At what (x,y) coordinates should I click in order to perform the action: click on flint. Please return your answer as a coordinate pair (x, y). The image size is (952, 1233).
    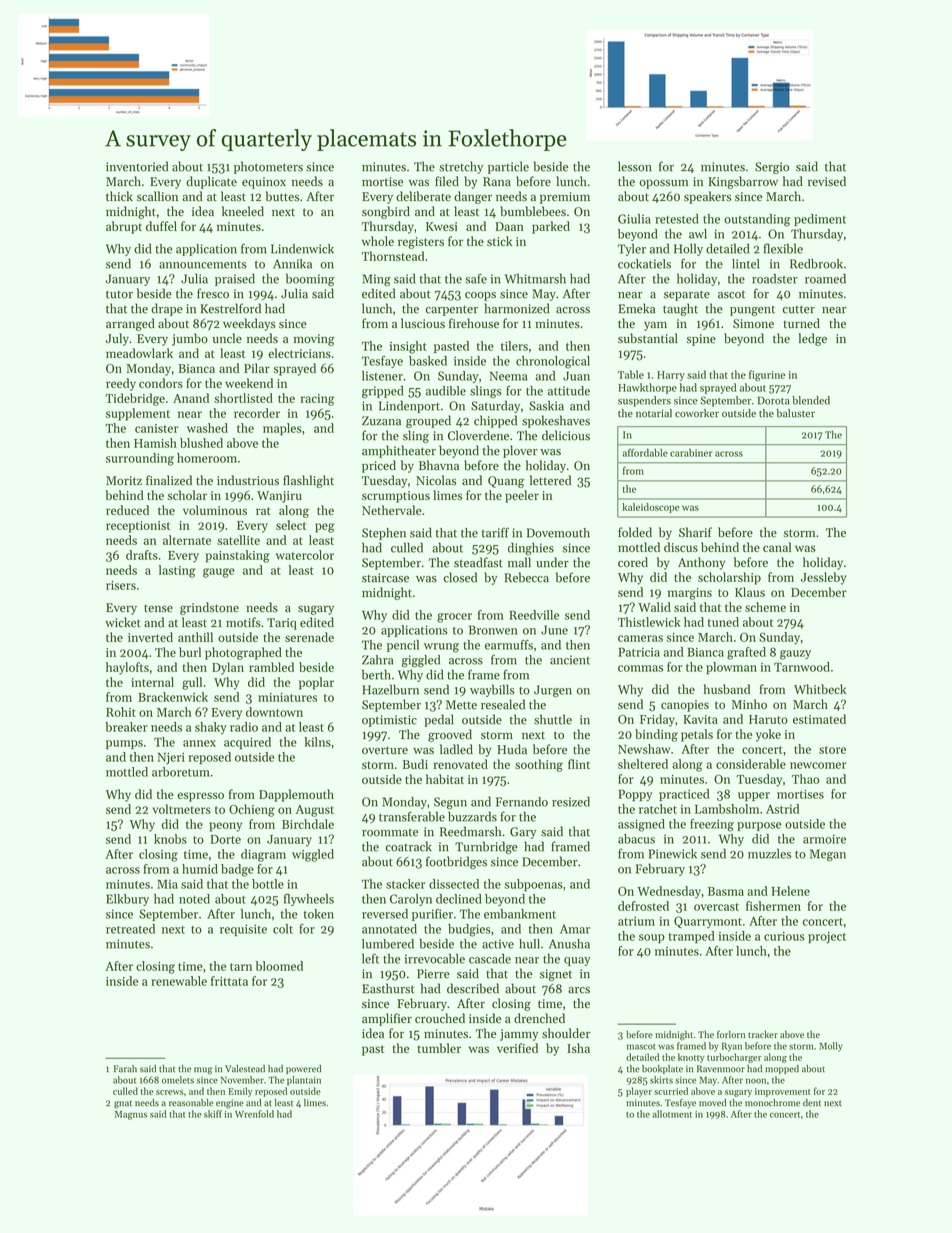
    Looking at the image, I should click on (579, 764).
